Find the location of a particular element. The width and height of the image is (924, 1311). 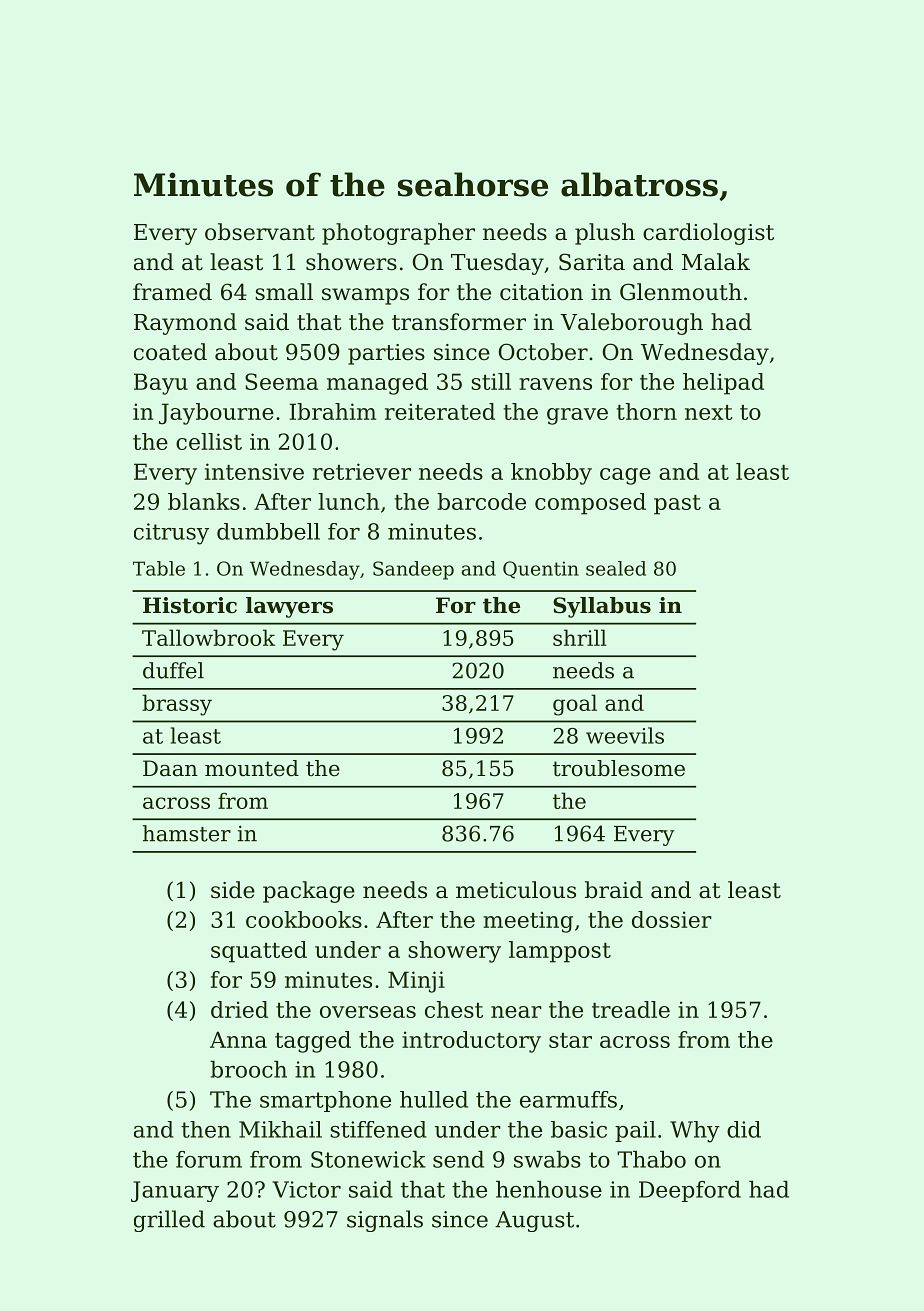

reiterated is located at coordinates (440, 411).
